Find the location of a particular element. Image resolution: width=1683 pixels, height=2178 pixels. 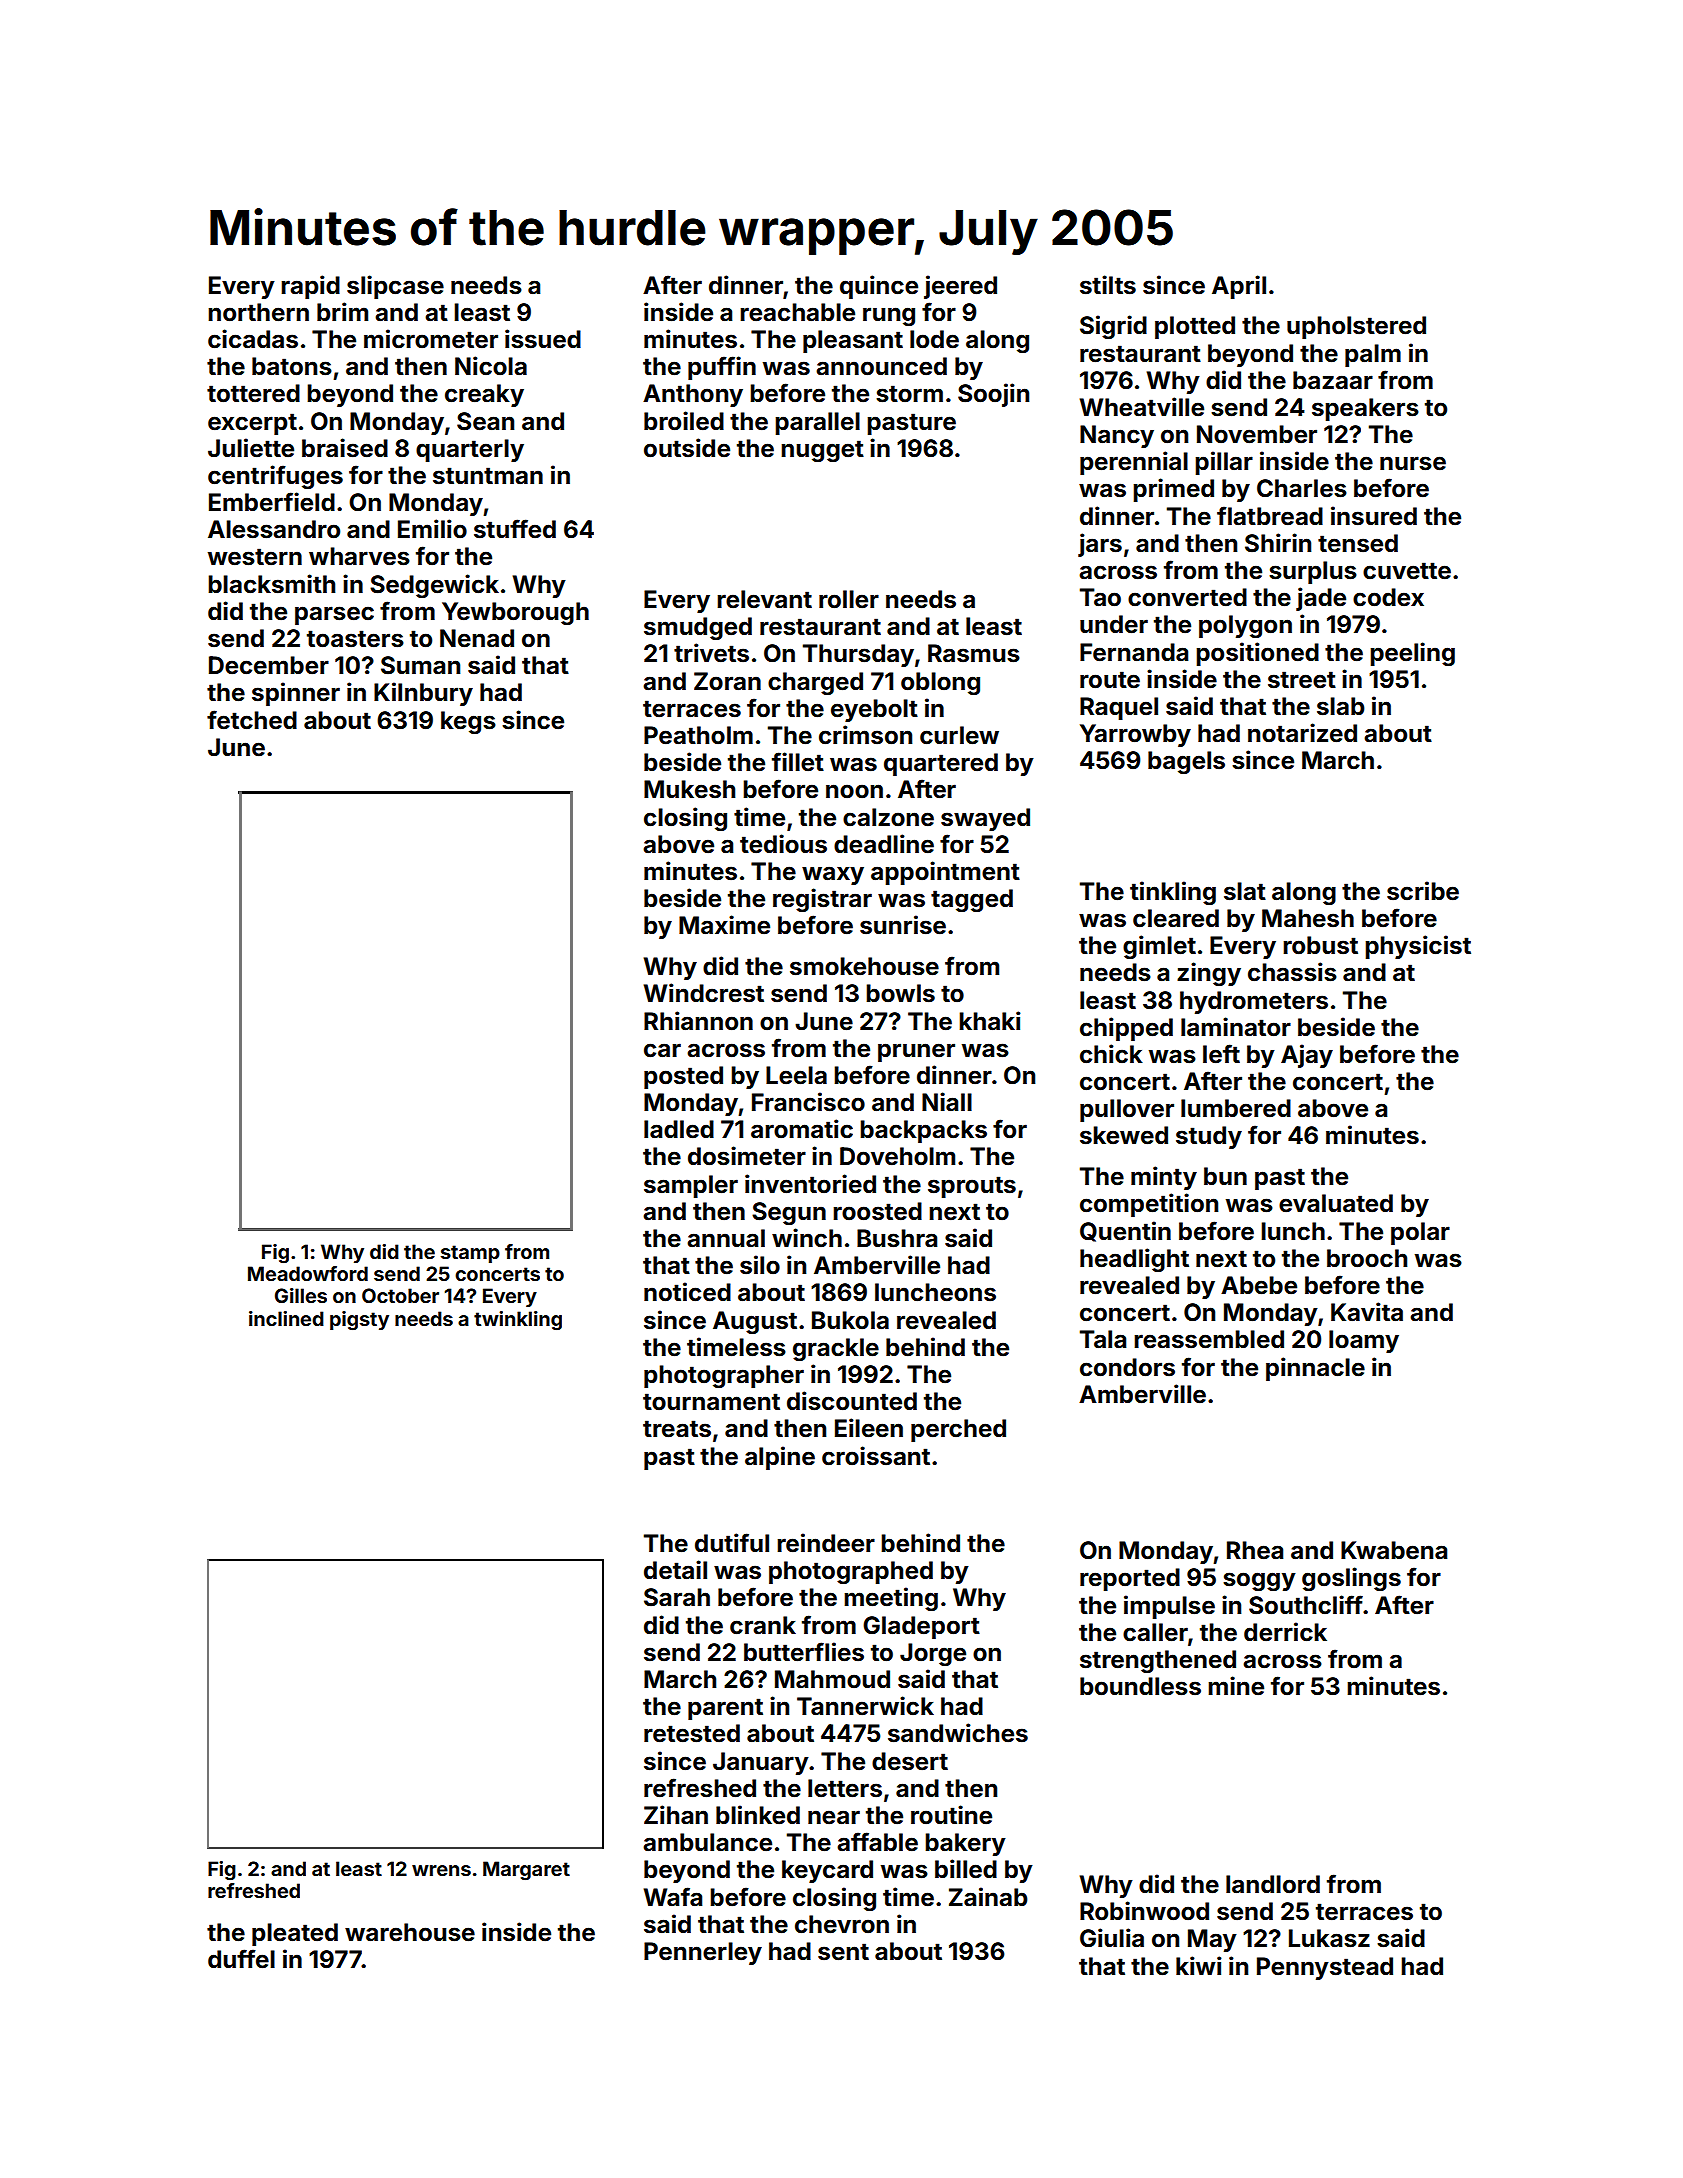

warehouse is located at coordinates (410, 1932).
